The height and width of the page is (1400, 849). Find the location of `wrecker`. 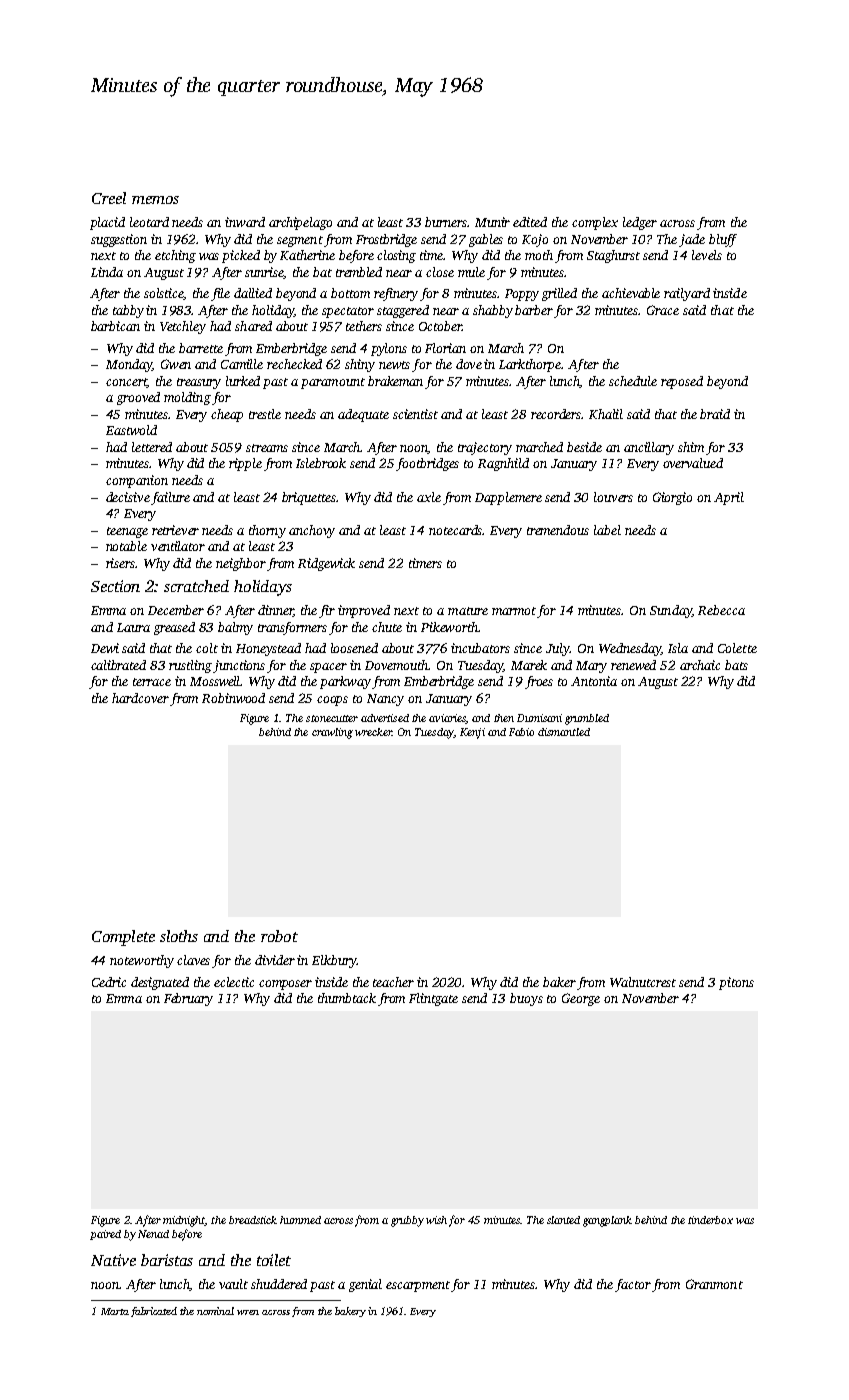

wrecker is located at coordinates (373, 732).
